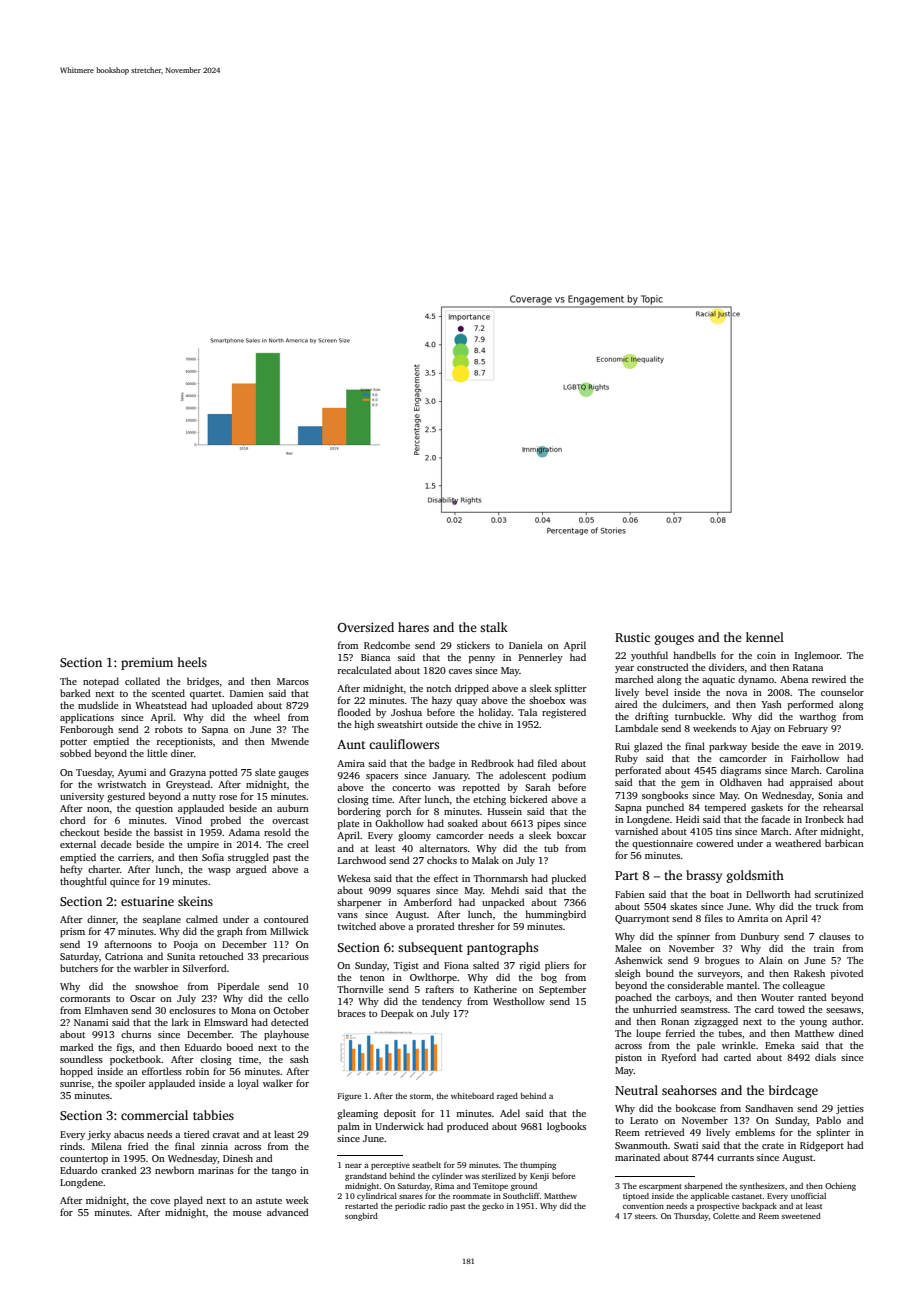 This screenshot has width=924, height=1308. What do you see at coordinates (798, 843) in the screenshot?
I see `weathered` at bounding box center [798, 843].
